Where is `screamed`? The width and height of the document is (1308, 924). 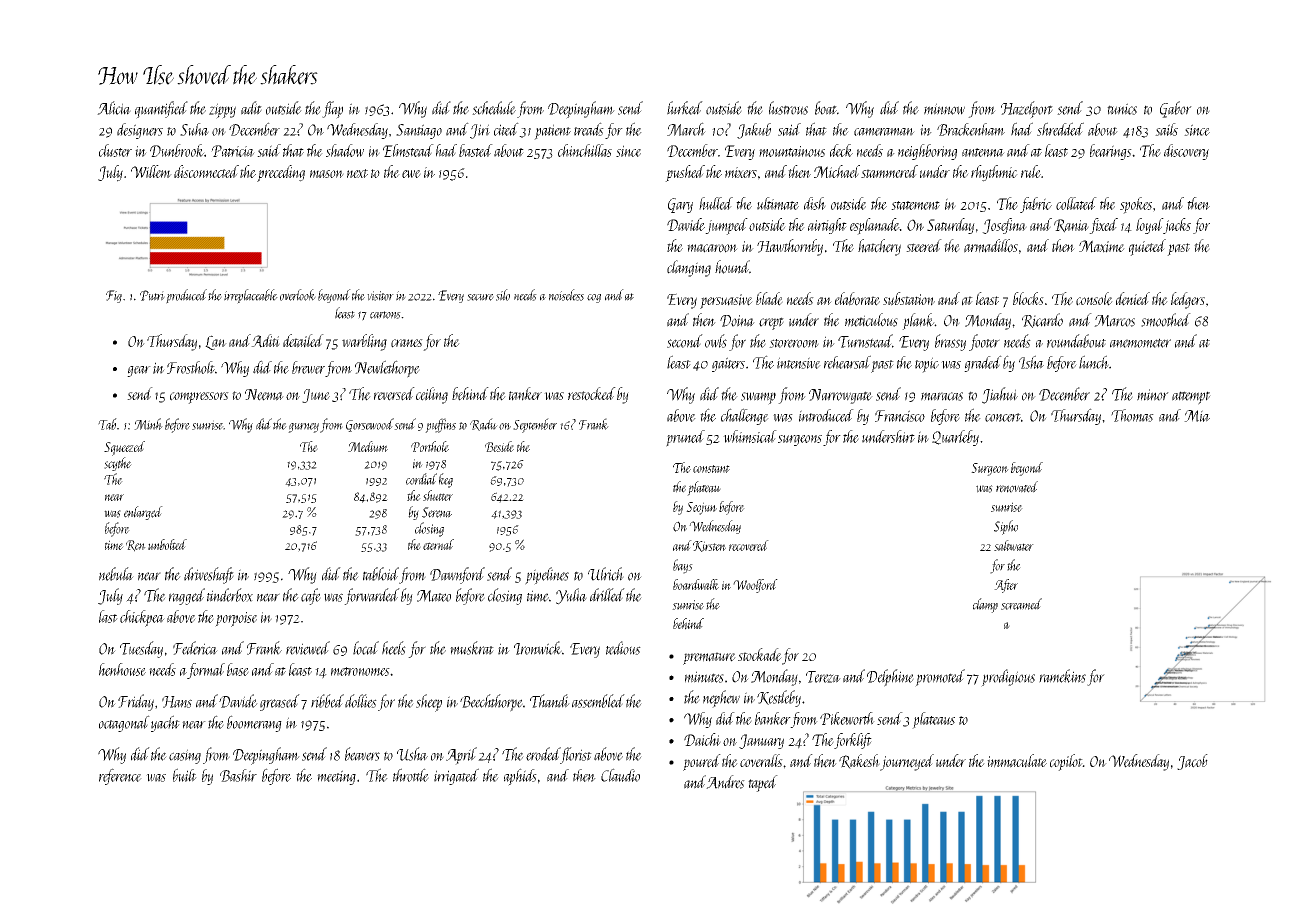
screamed is located at coordinates (1021, 604).
